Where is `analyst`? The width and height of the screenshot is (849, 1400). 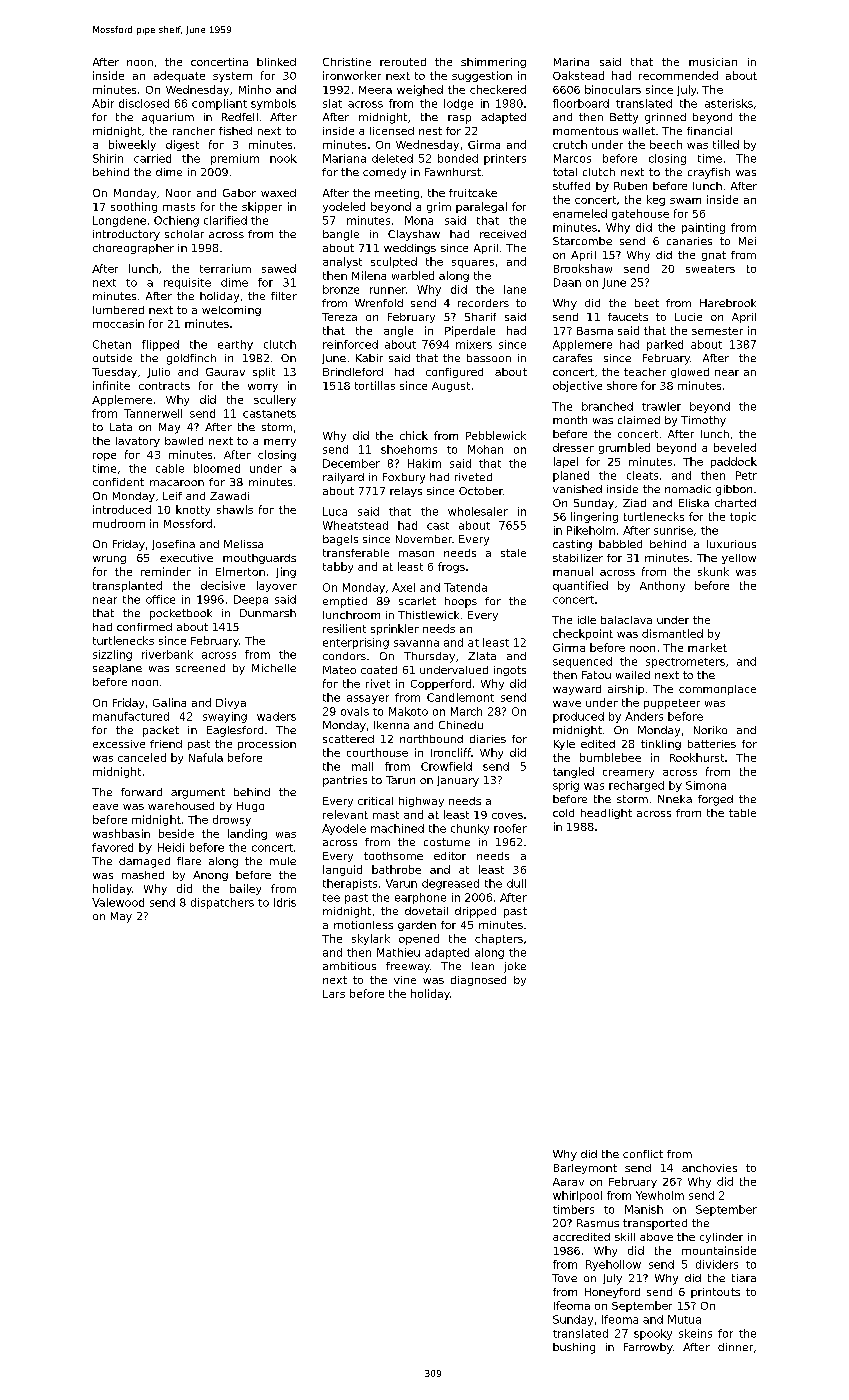
analyst is located at coordinates (342, 262).
